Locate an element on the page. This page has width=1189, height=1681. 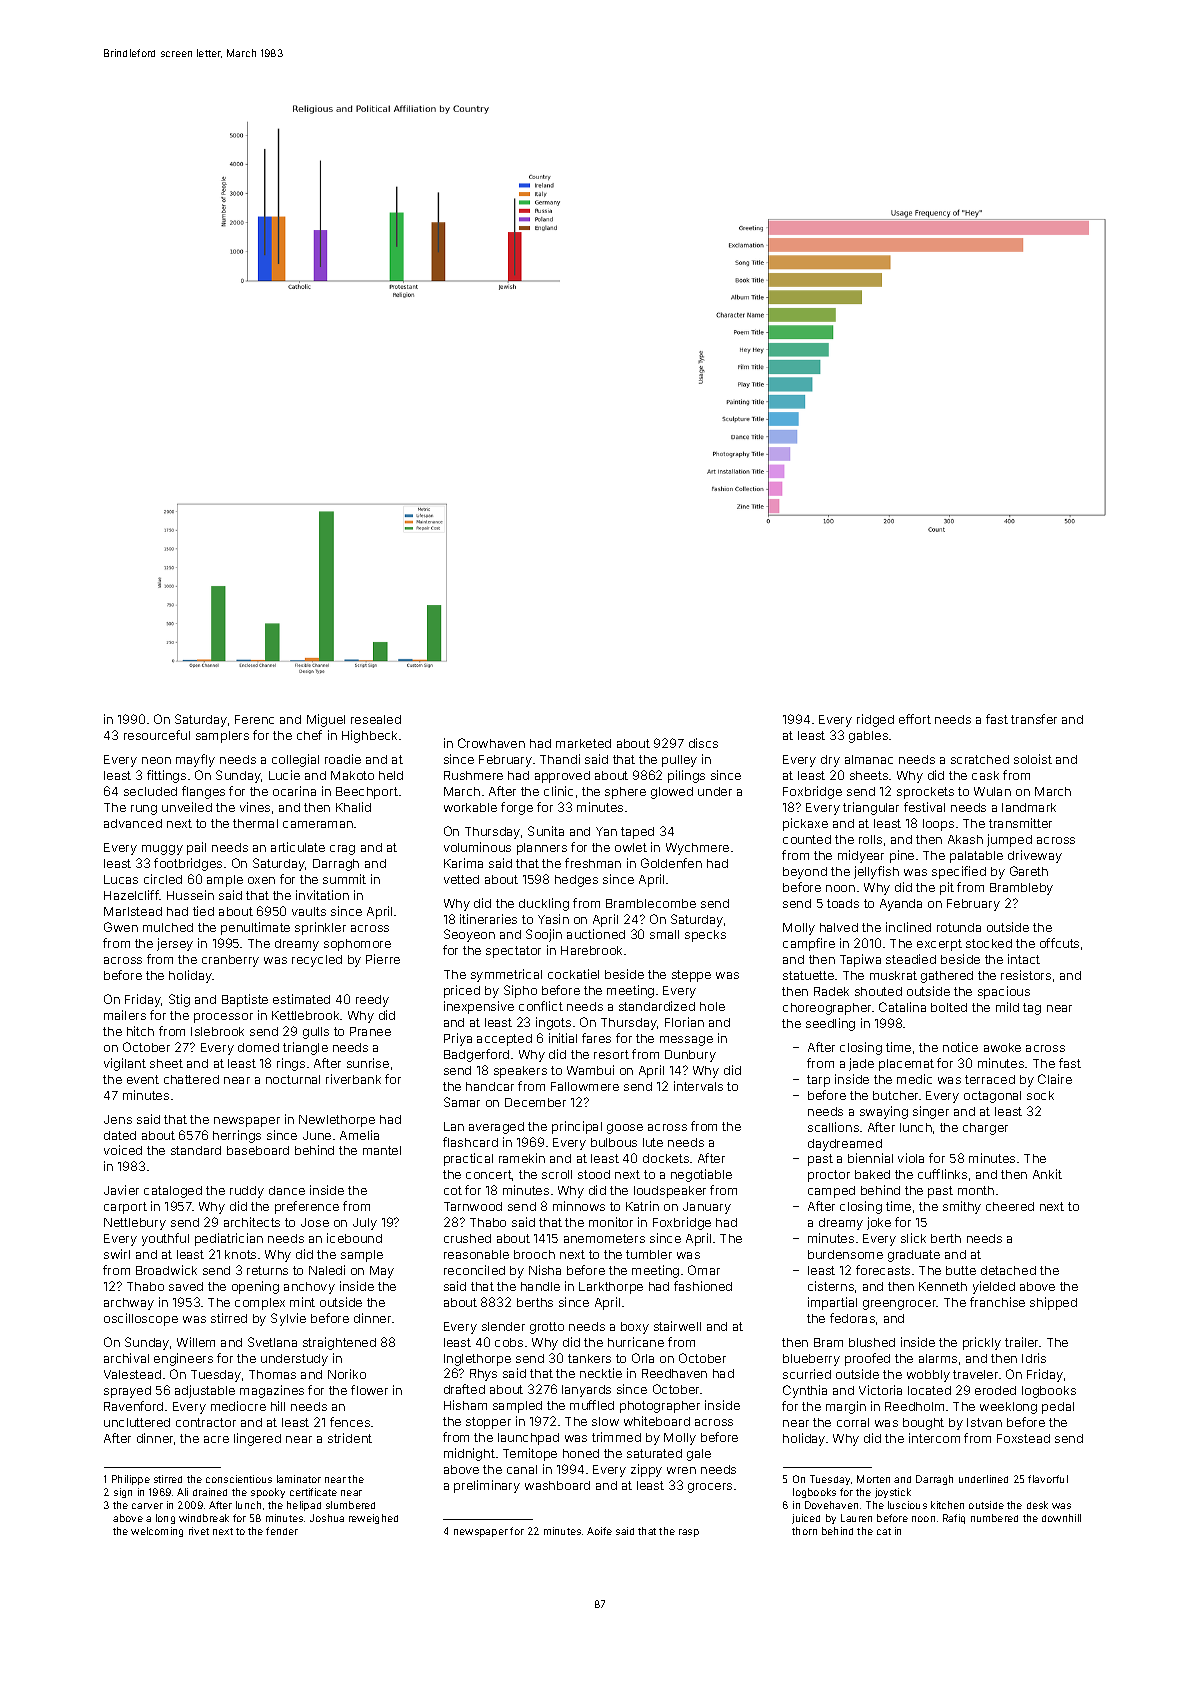
rivet is located at coordinates (199, 1531).
